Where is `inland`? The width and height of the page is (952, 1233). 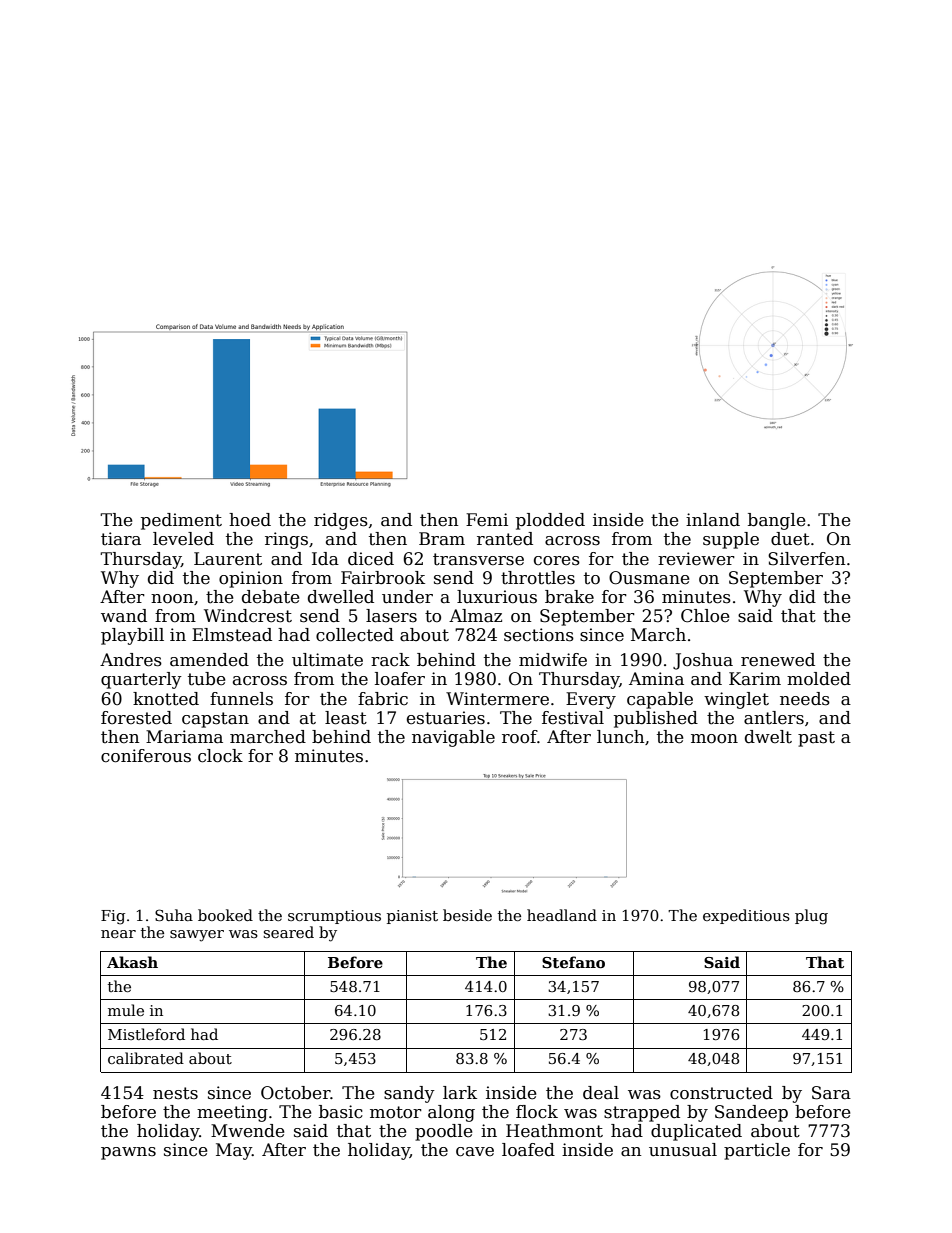 inland is located at coordinates (713, 519).
